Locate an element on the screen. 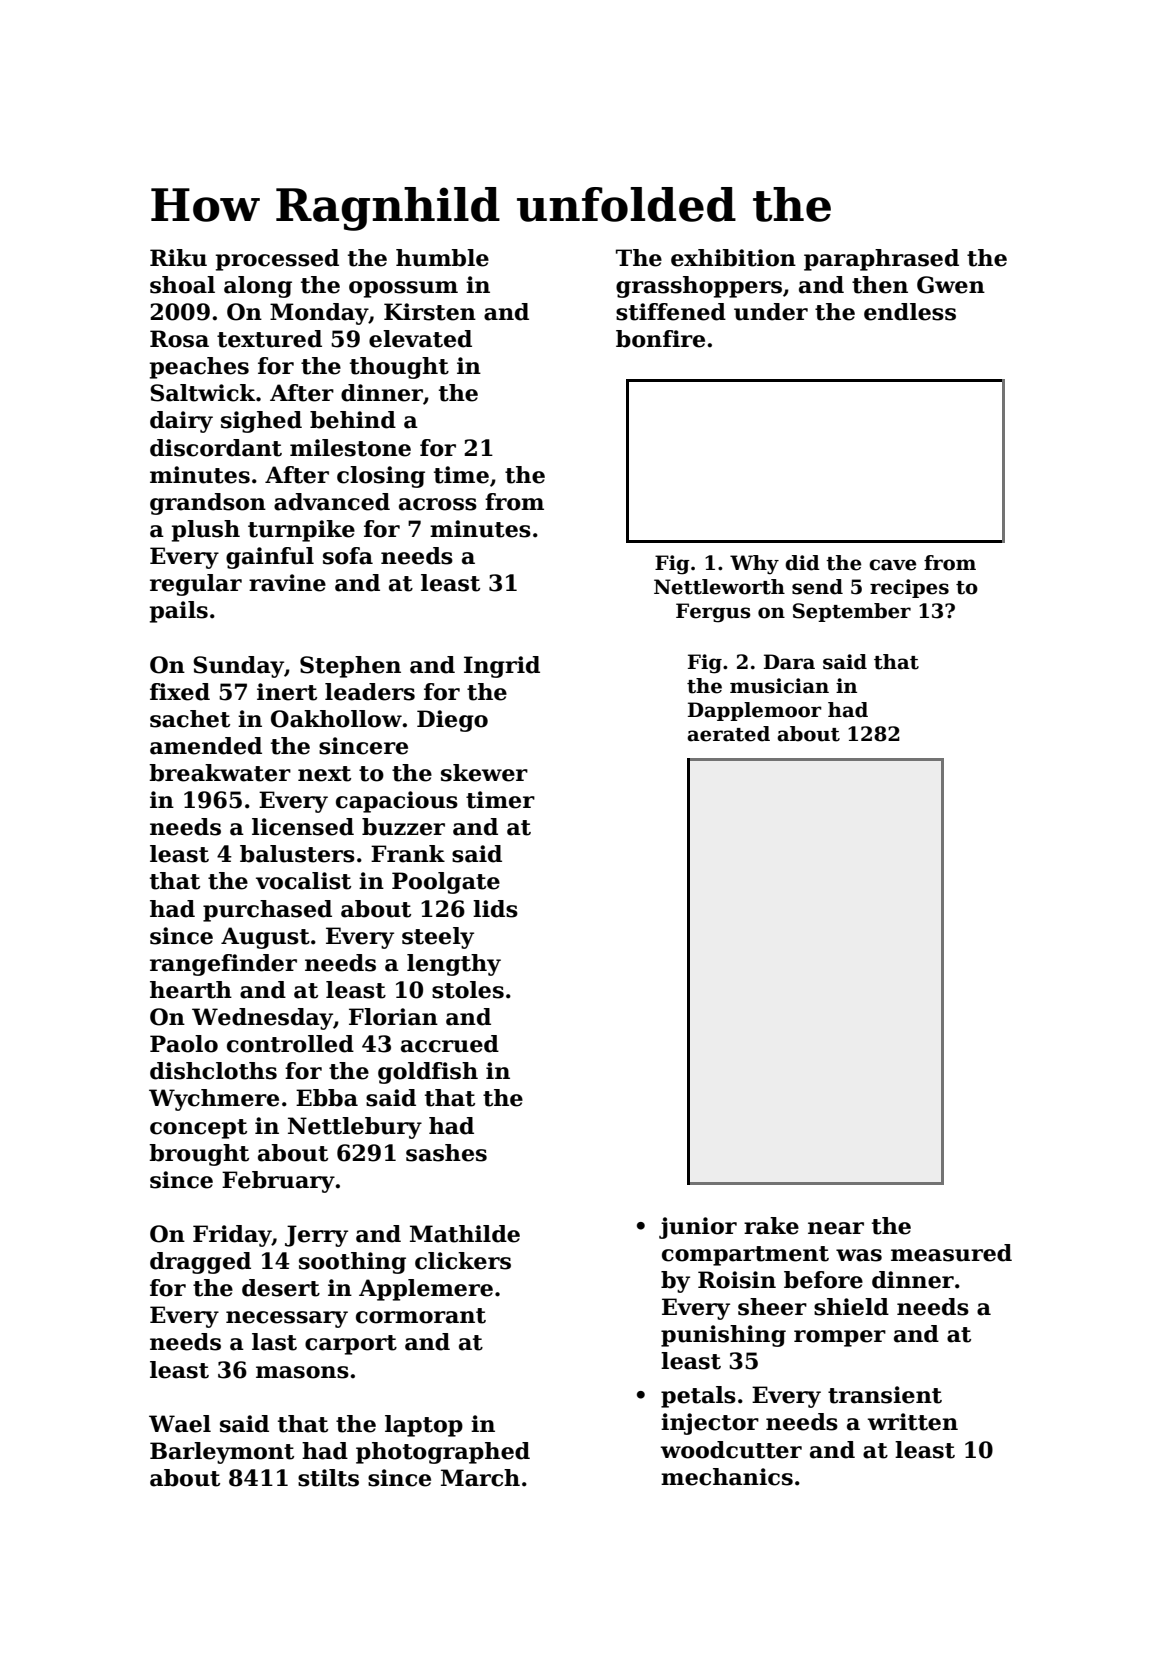 This screenshot has width=1165, height=1654. processed is located at coordinates (277, 260).
